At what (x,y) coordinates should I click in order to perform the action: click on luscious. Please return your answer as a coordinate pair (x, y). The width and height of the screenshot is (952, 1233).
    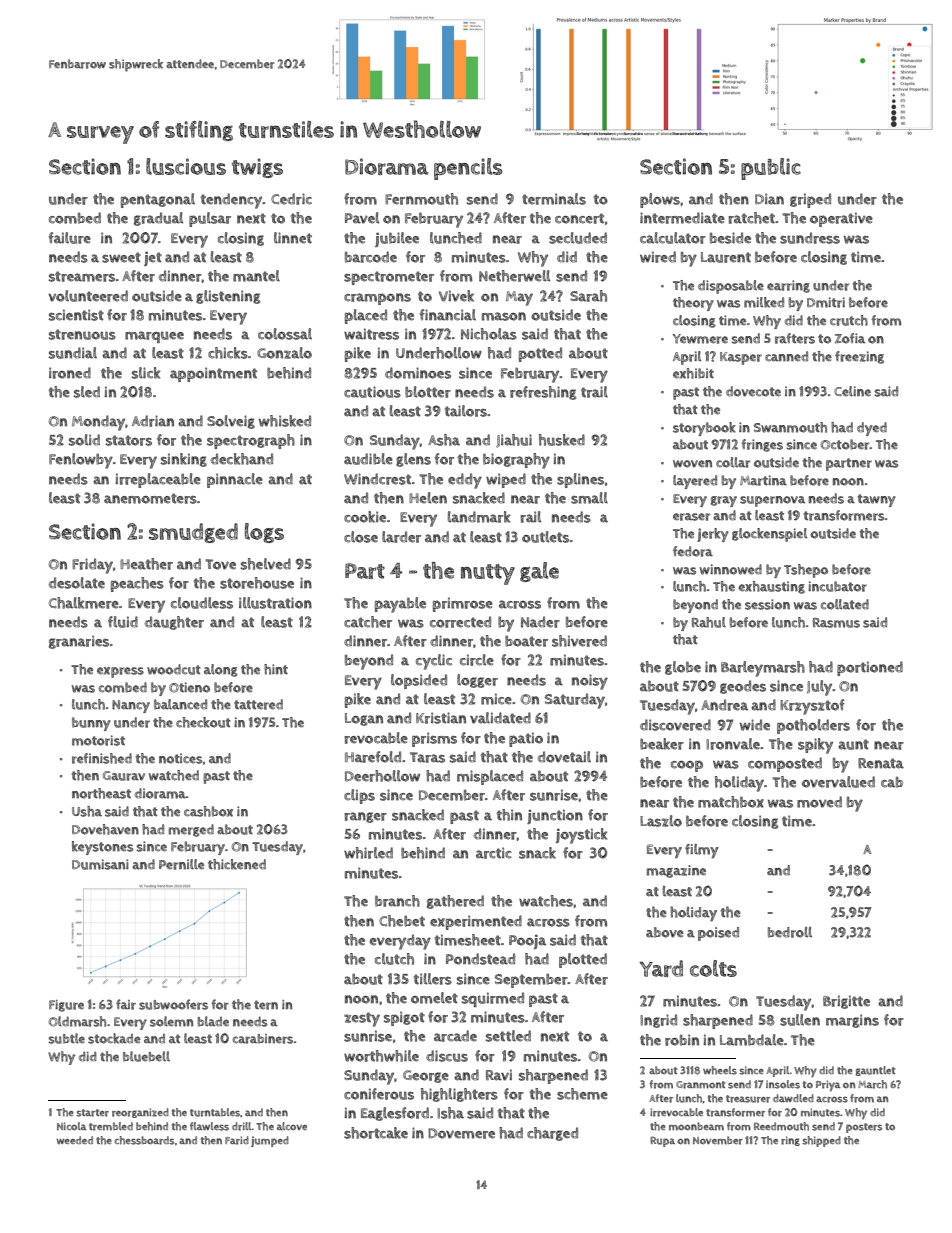
    Looking at the image, I should click on (186, 166).
